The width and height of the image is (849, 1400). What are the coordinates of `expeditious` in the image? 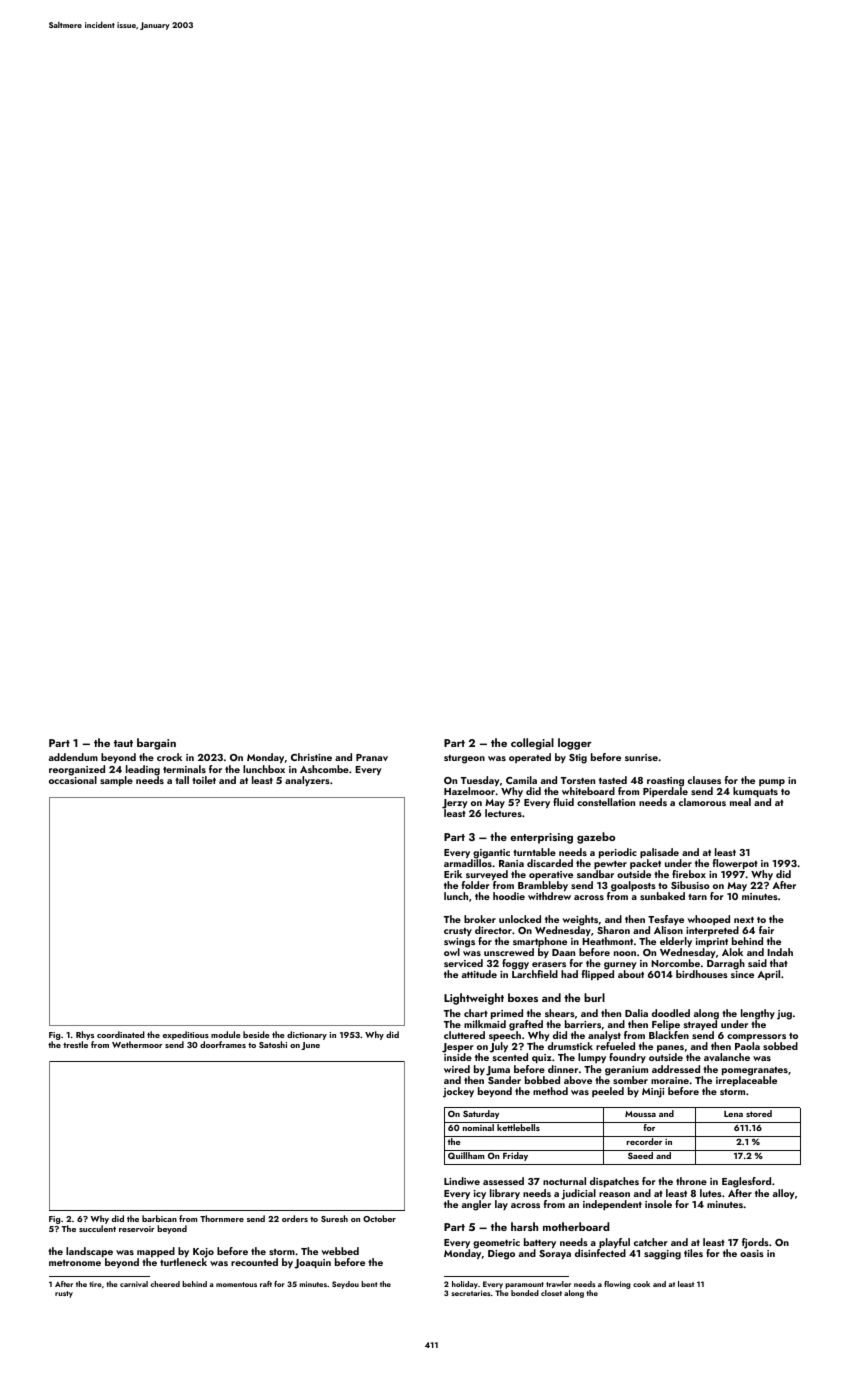 It's located at (186, 1035).
